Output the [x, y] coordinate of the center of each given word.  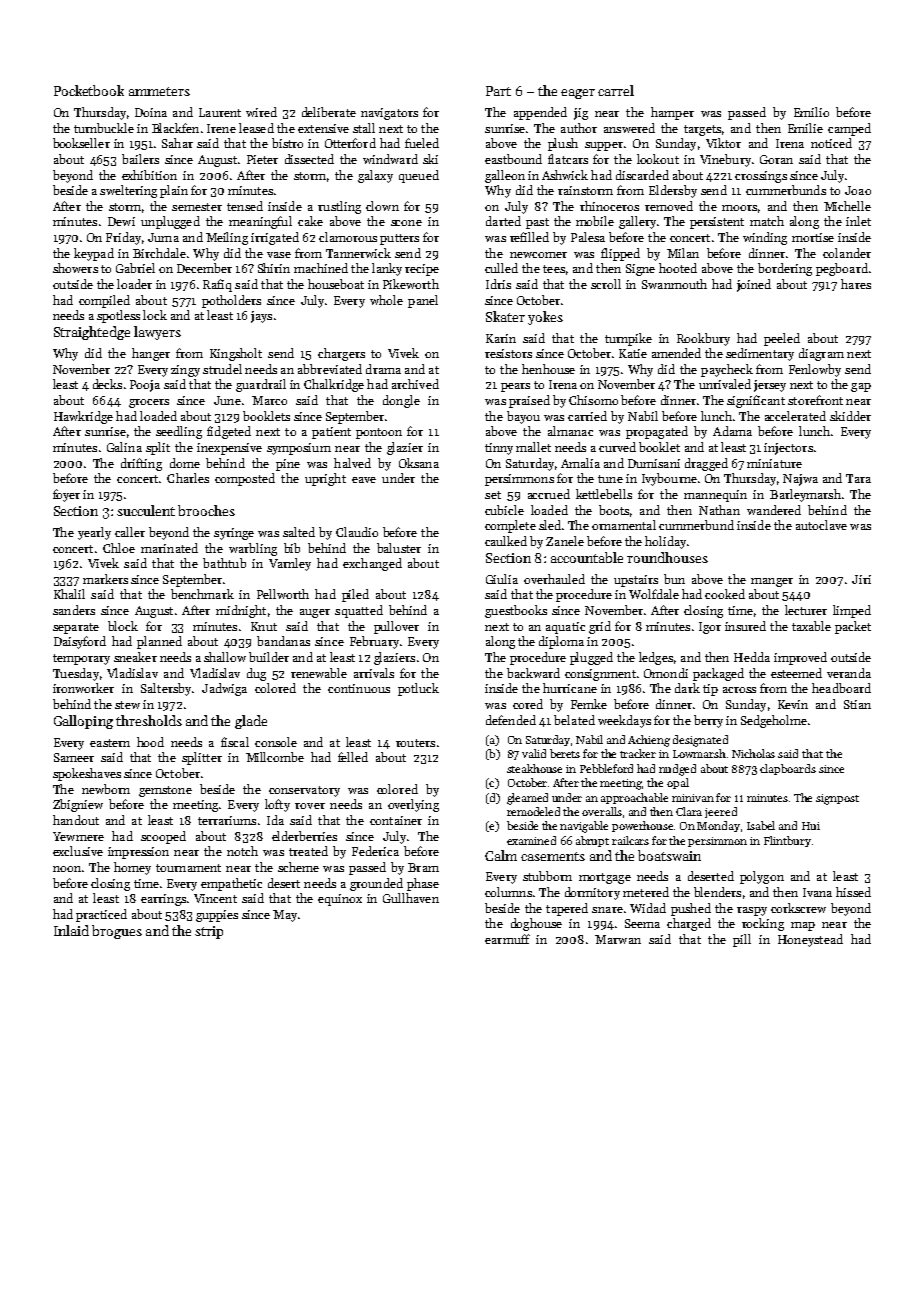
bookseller [81, 143]
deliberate [329, 112]
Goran [776, 159]
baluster [399, 548]
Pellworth [283, 594]
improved [800, 658]
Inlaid [71, 930]
